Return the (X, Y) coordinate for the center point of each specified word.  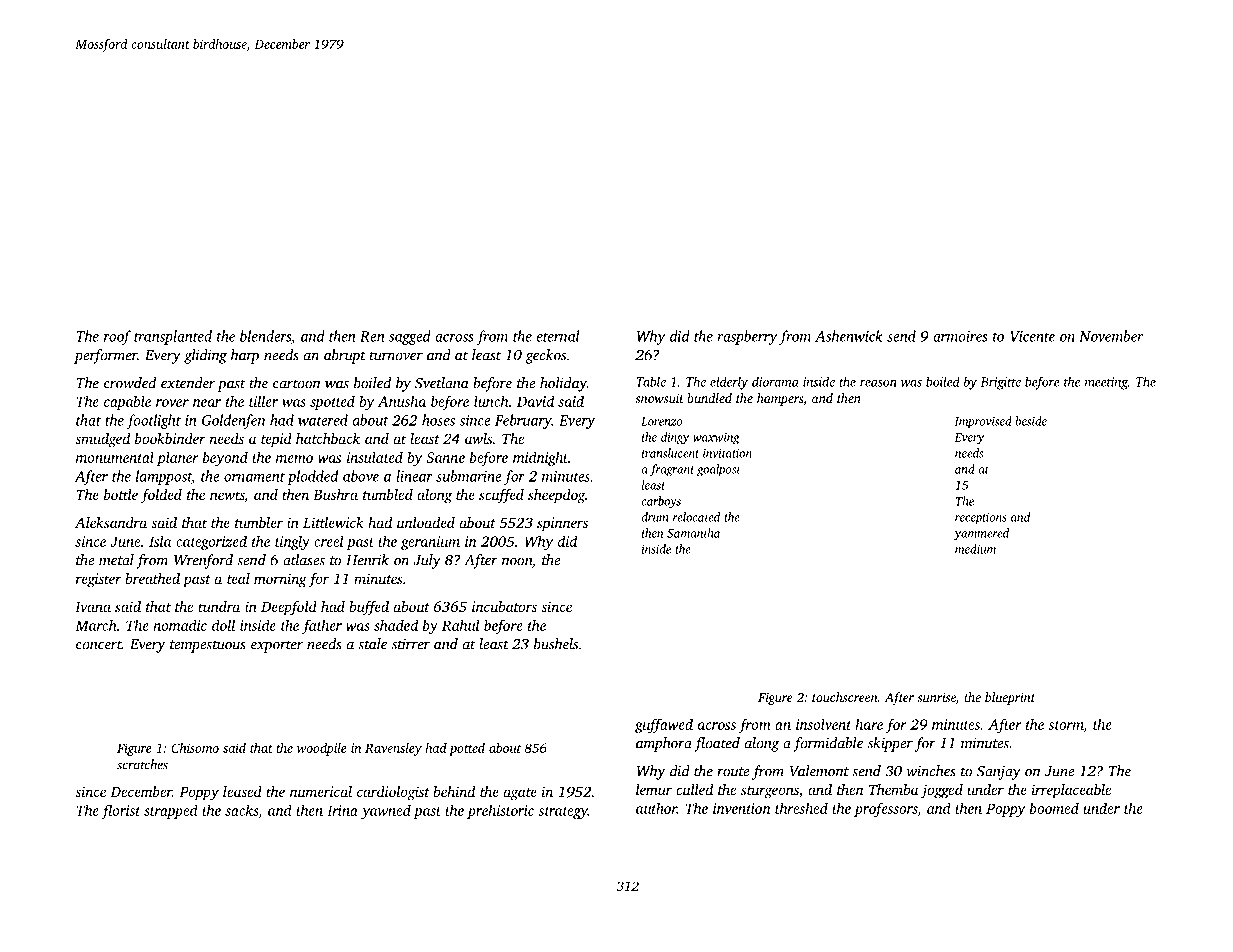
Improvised (983, 422)
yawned (386, 811)
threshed (801, 808)
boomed (1054, 808)
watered (323, 420)
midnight (540, 458)
